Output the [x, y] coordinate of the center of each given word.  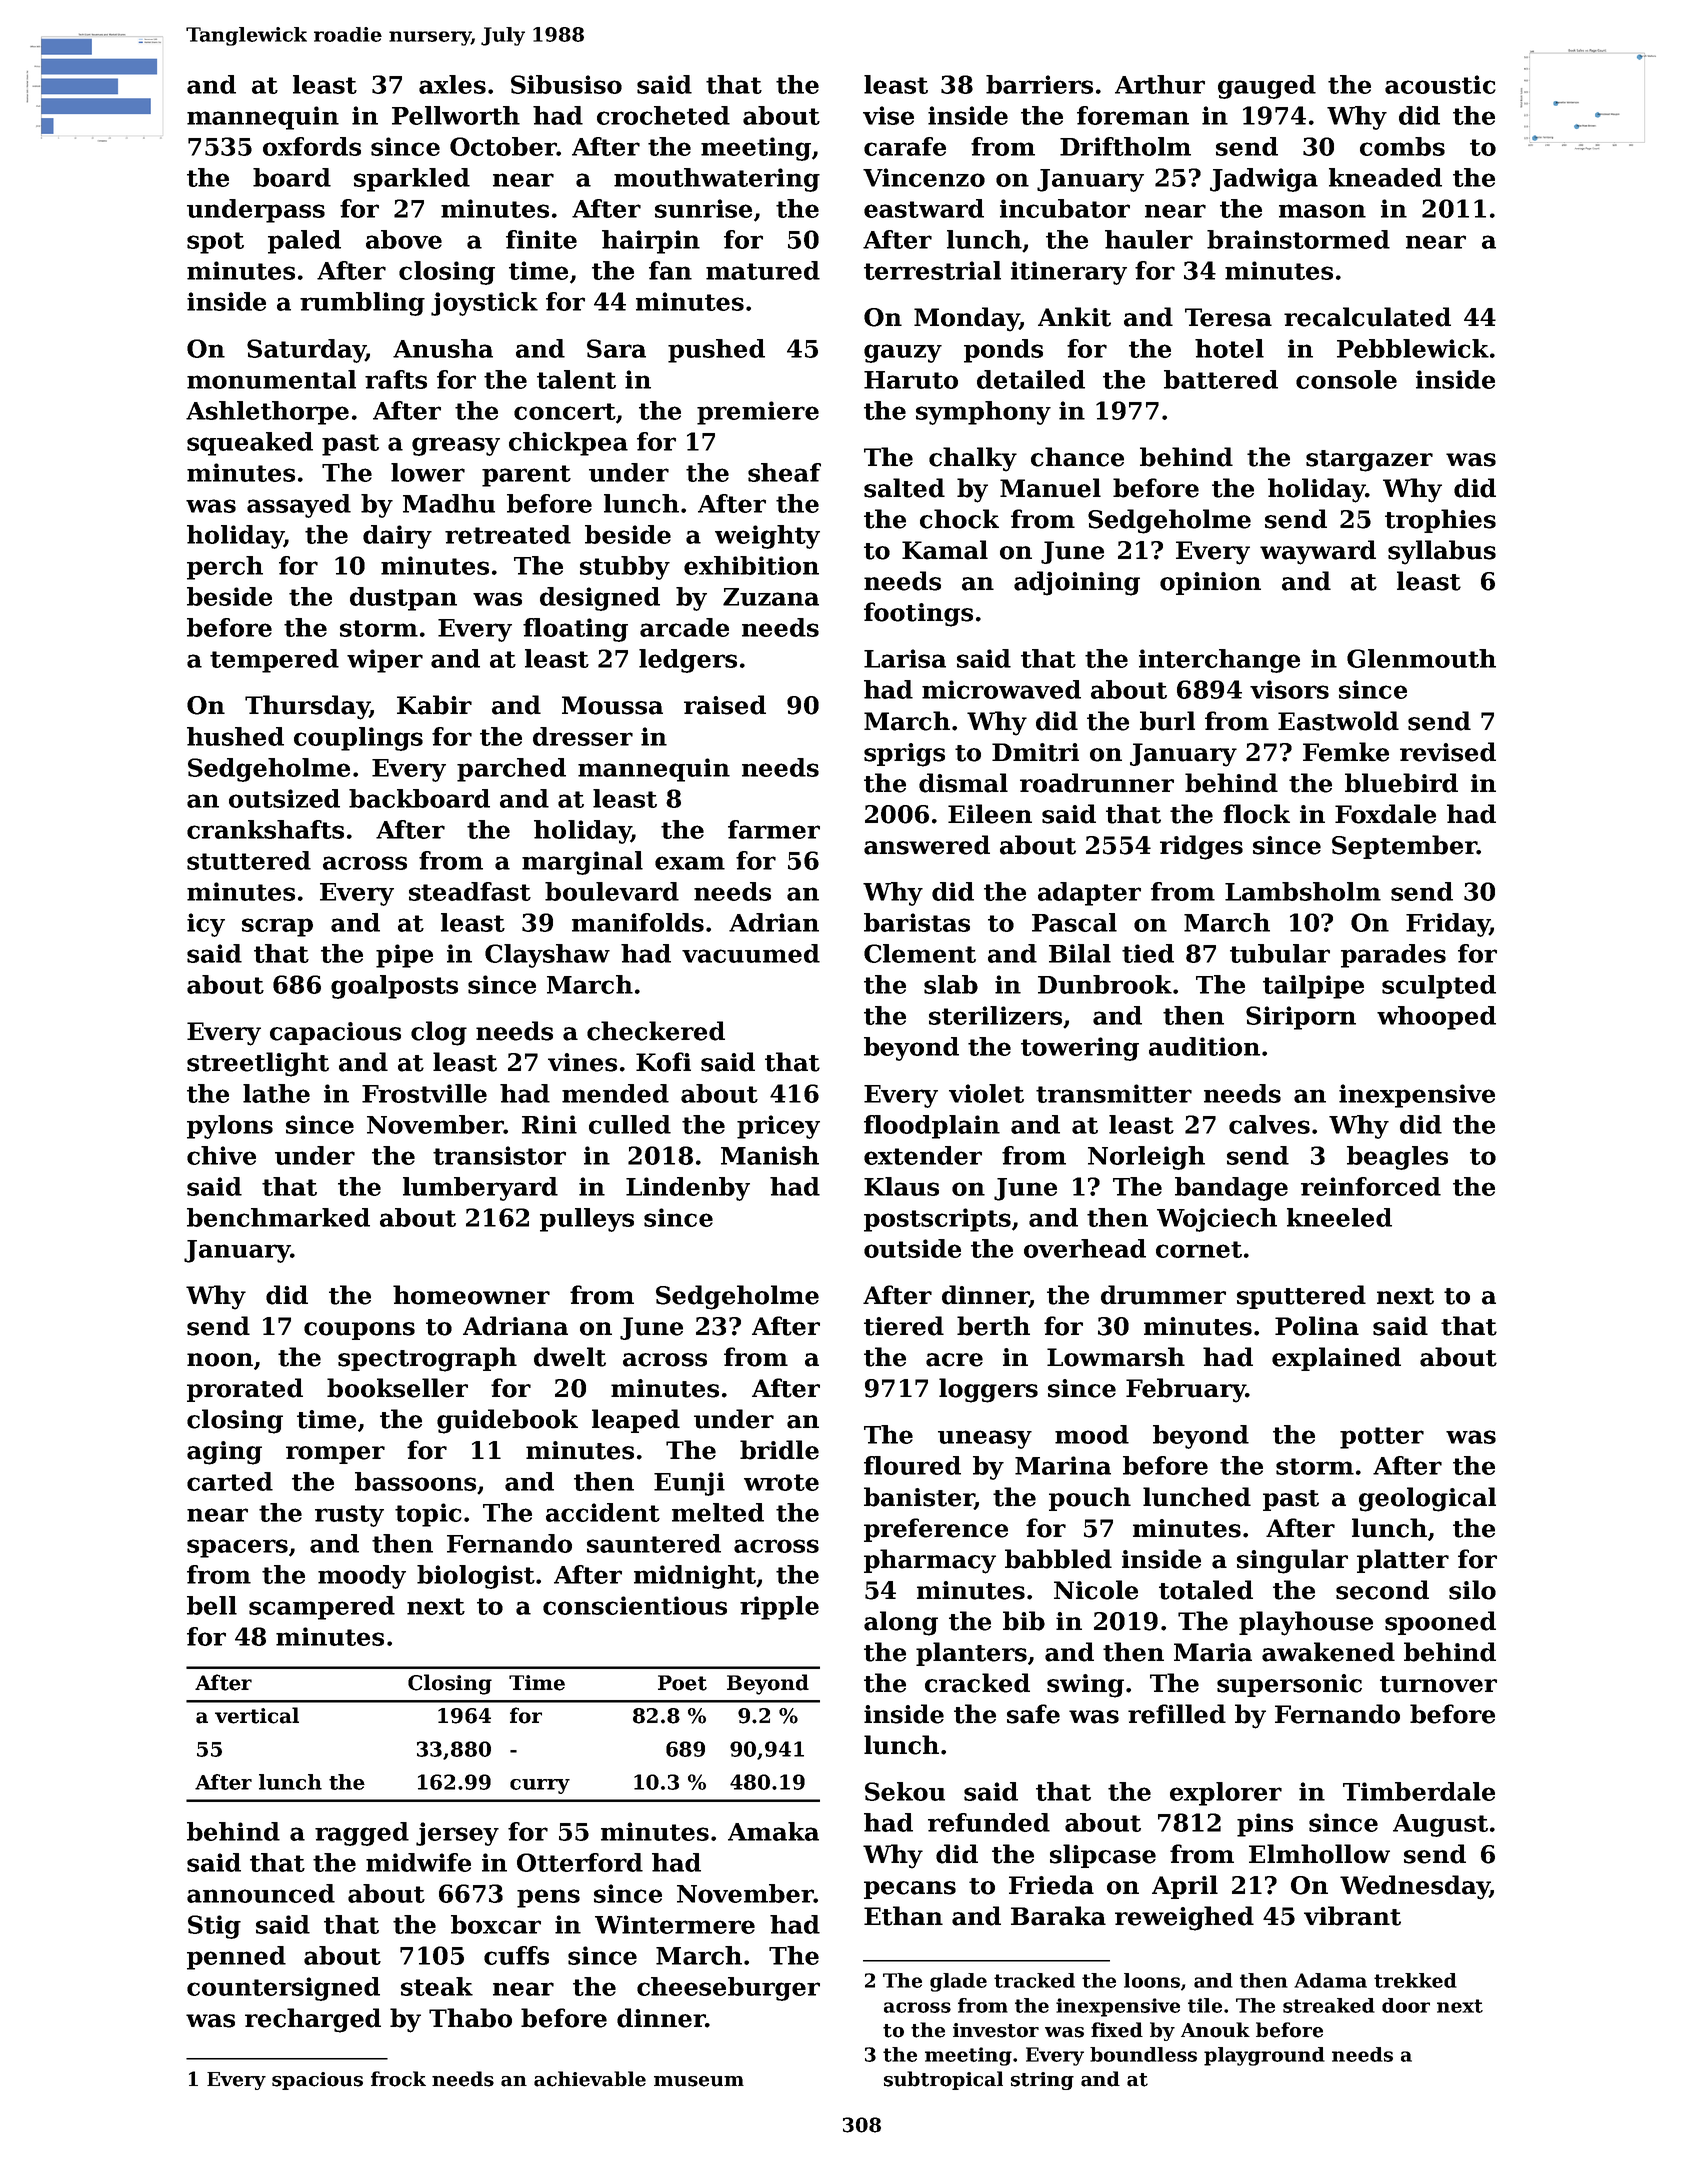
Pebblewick [1413, 348]
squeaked [250, 444]
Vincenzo [924, 177]
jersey [457, 1834]
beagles [1397, 1158]
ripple [779, 1608]
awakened [1328, 1652]
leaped [636, 1421]
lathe [276, 1093]
